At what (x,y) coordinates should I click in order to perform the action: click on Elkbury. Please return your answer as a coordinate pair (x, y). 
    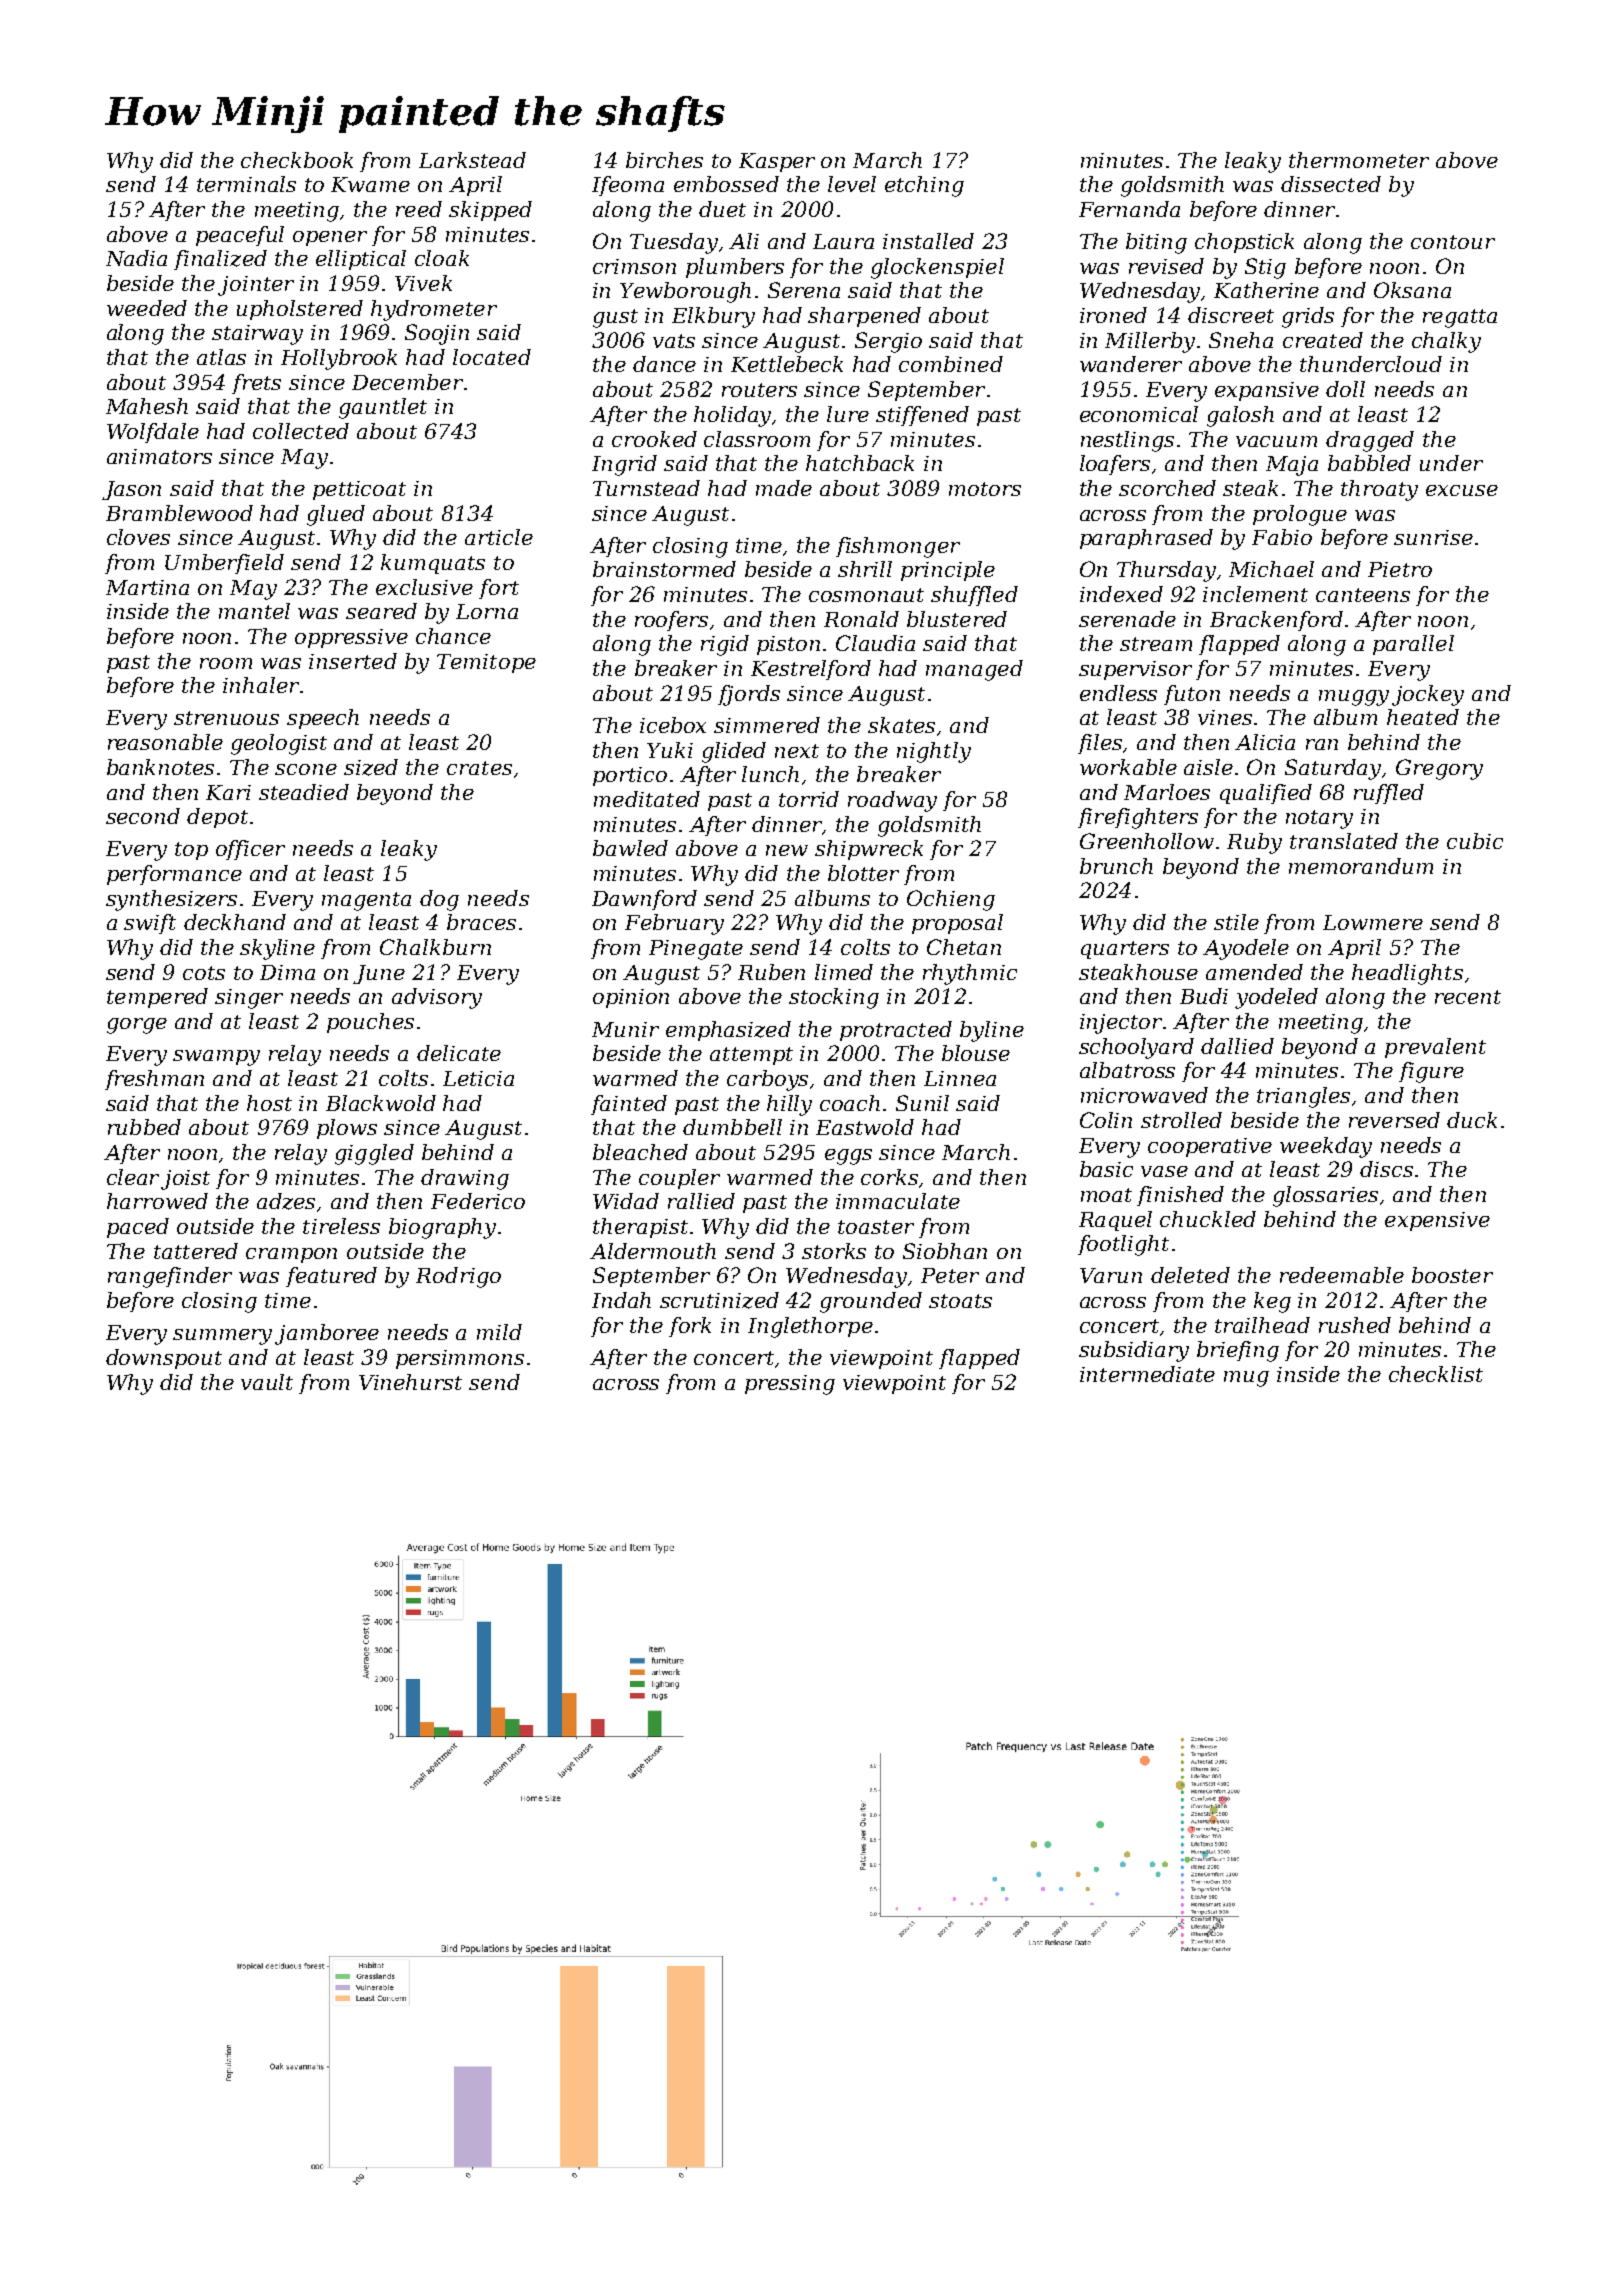
    Looking at the image, I should click on (713, 317).
